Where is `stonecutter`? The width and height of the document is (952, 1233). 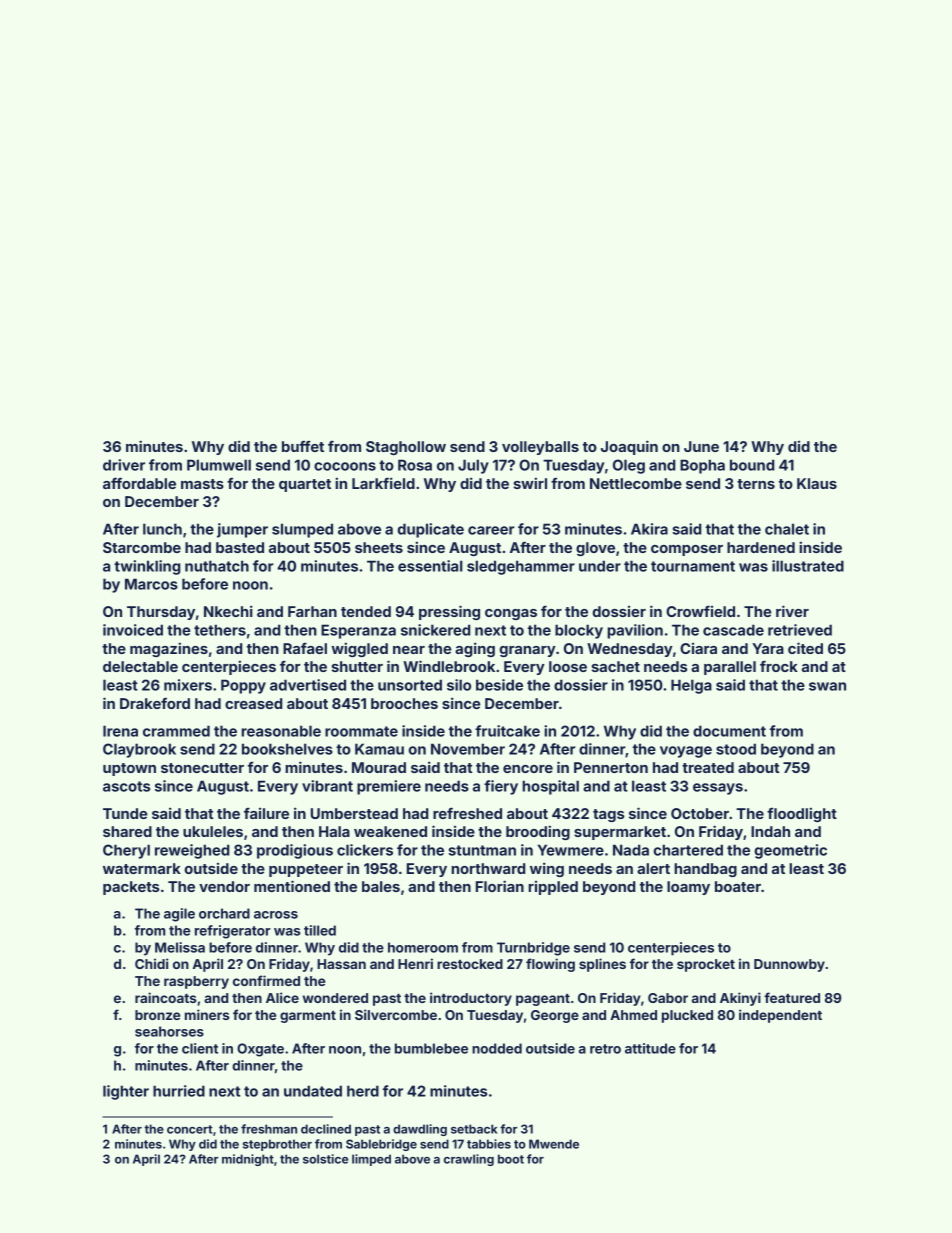 stonecutter is located at coordinates (202, 768).
